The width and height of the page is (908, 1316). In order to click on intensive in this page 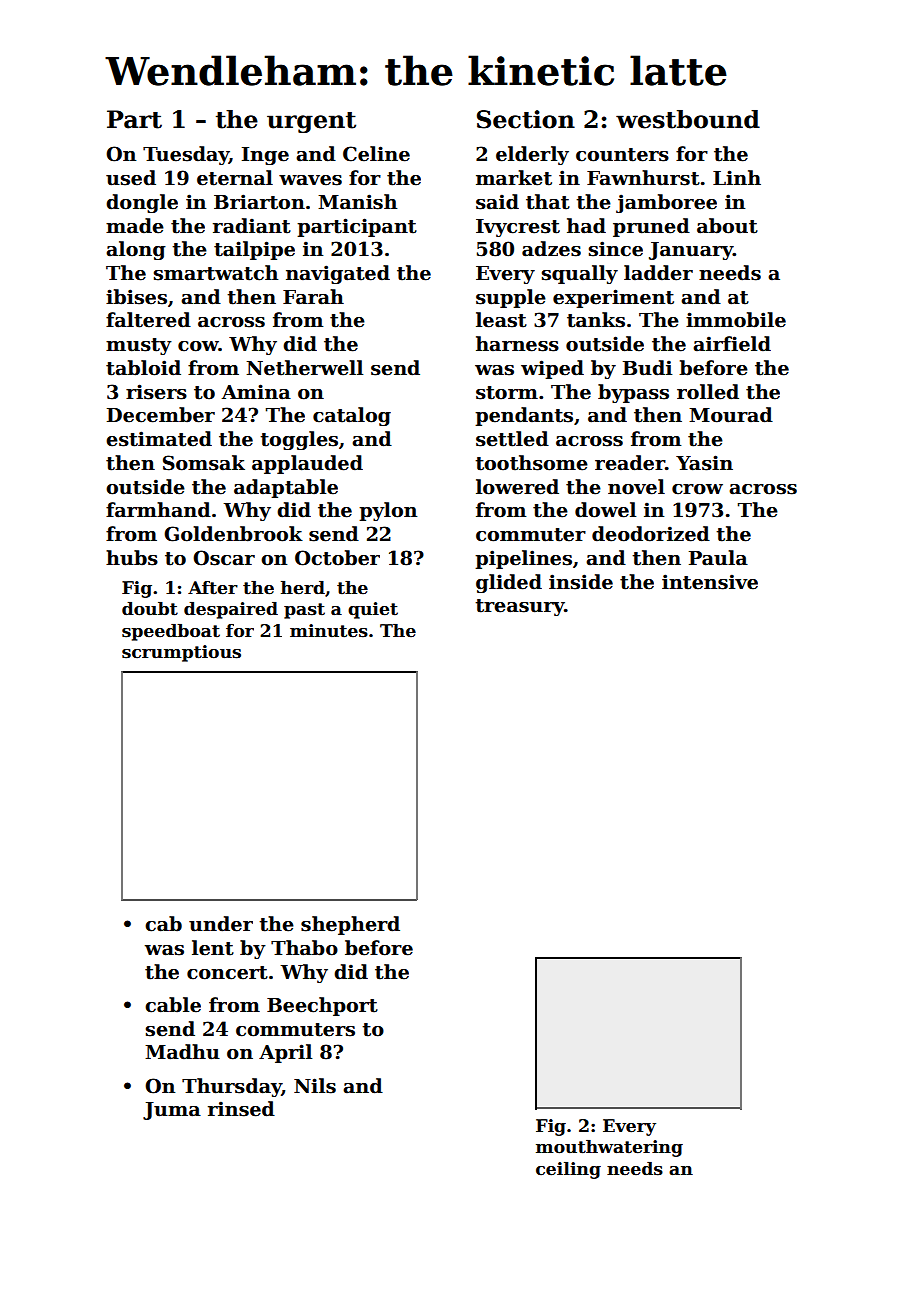, I will do `click(710, 582)`.
